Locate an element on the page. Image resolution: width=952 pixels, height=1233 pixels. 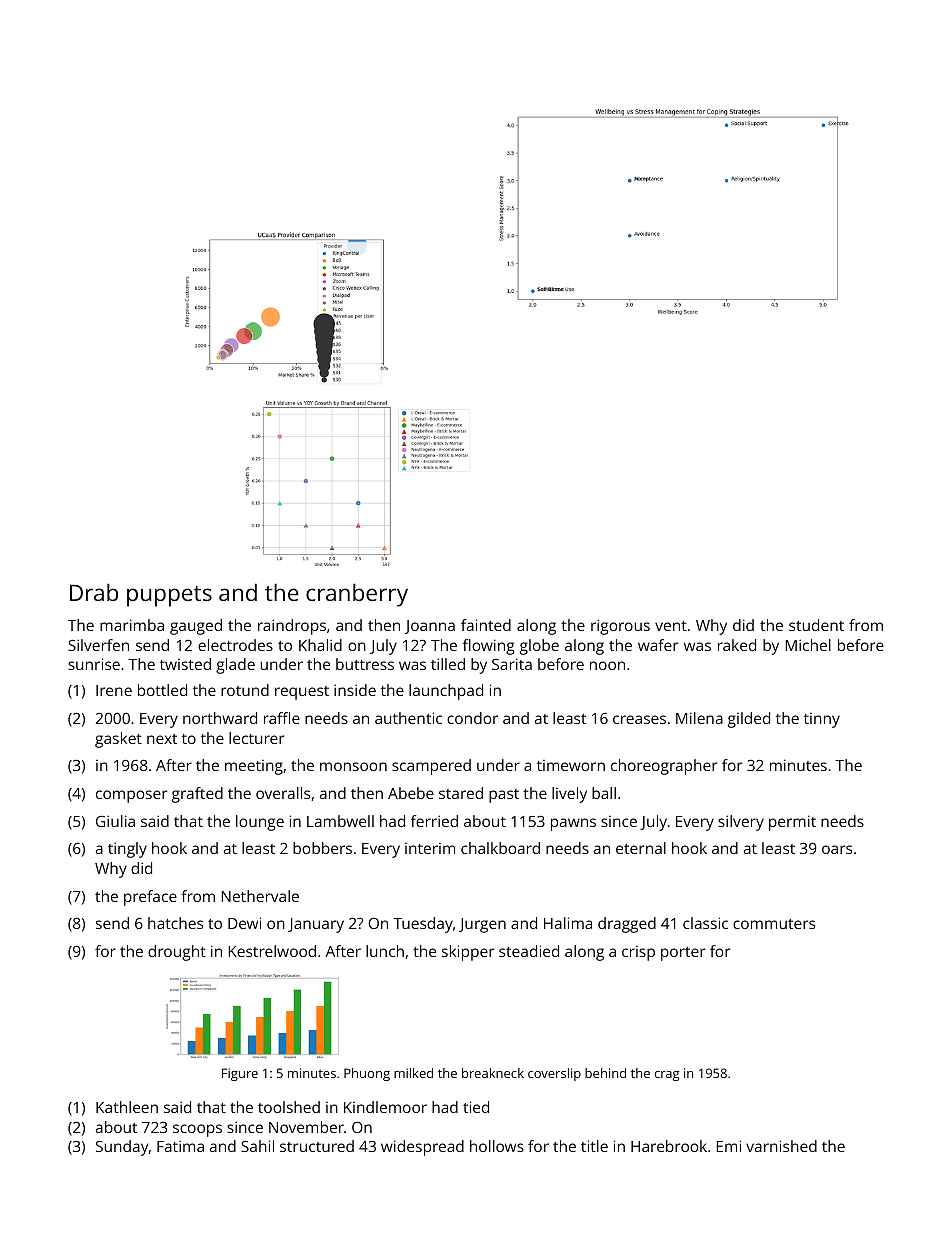
breakneck is located at coordinates (493, 1073).
